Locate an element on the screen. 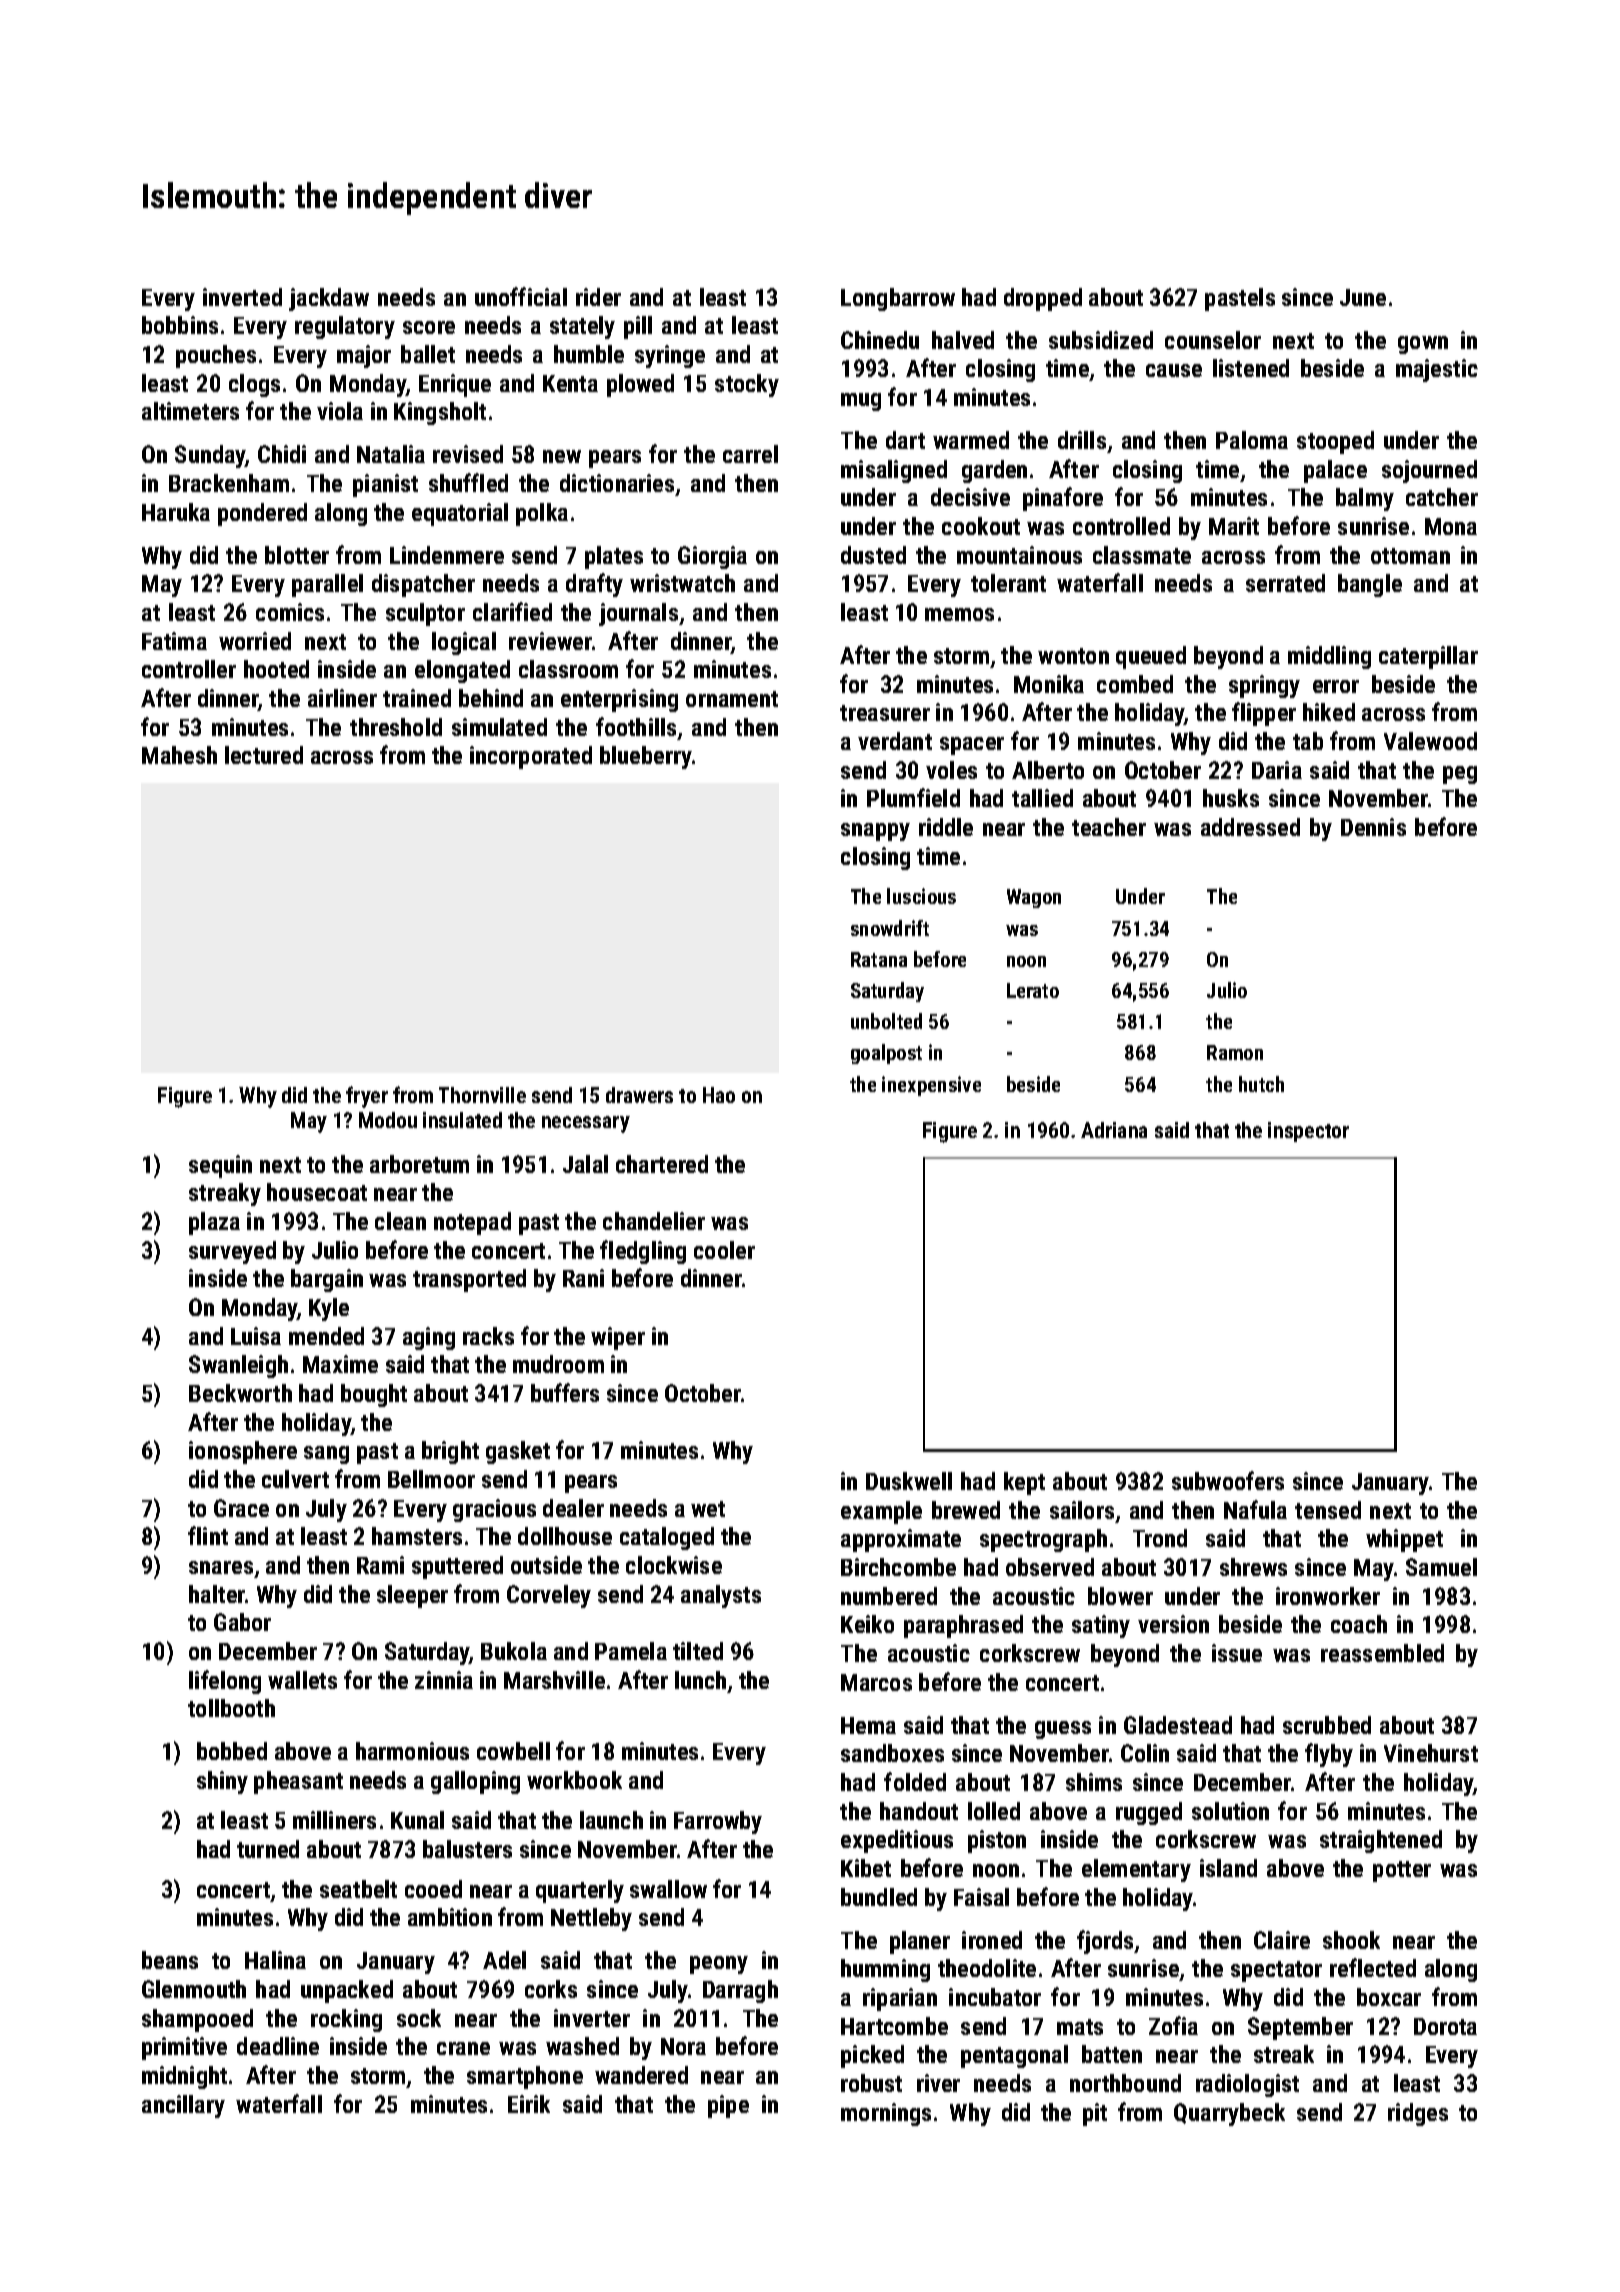 The width and height of the screenshot is (1620, 2292). mornings is located at coordinates (886, 2114).
